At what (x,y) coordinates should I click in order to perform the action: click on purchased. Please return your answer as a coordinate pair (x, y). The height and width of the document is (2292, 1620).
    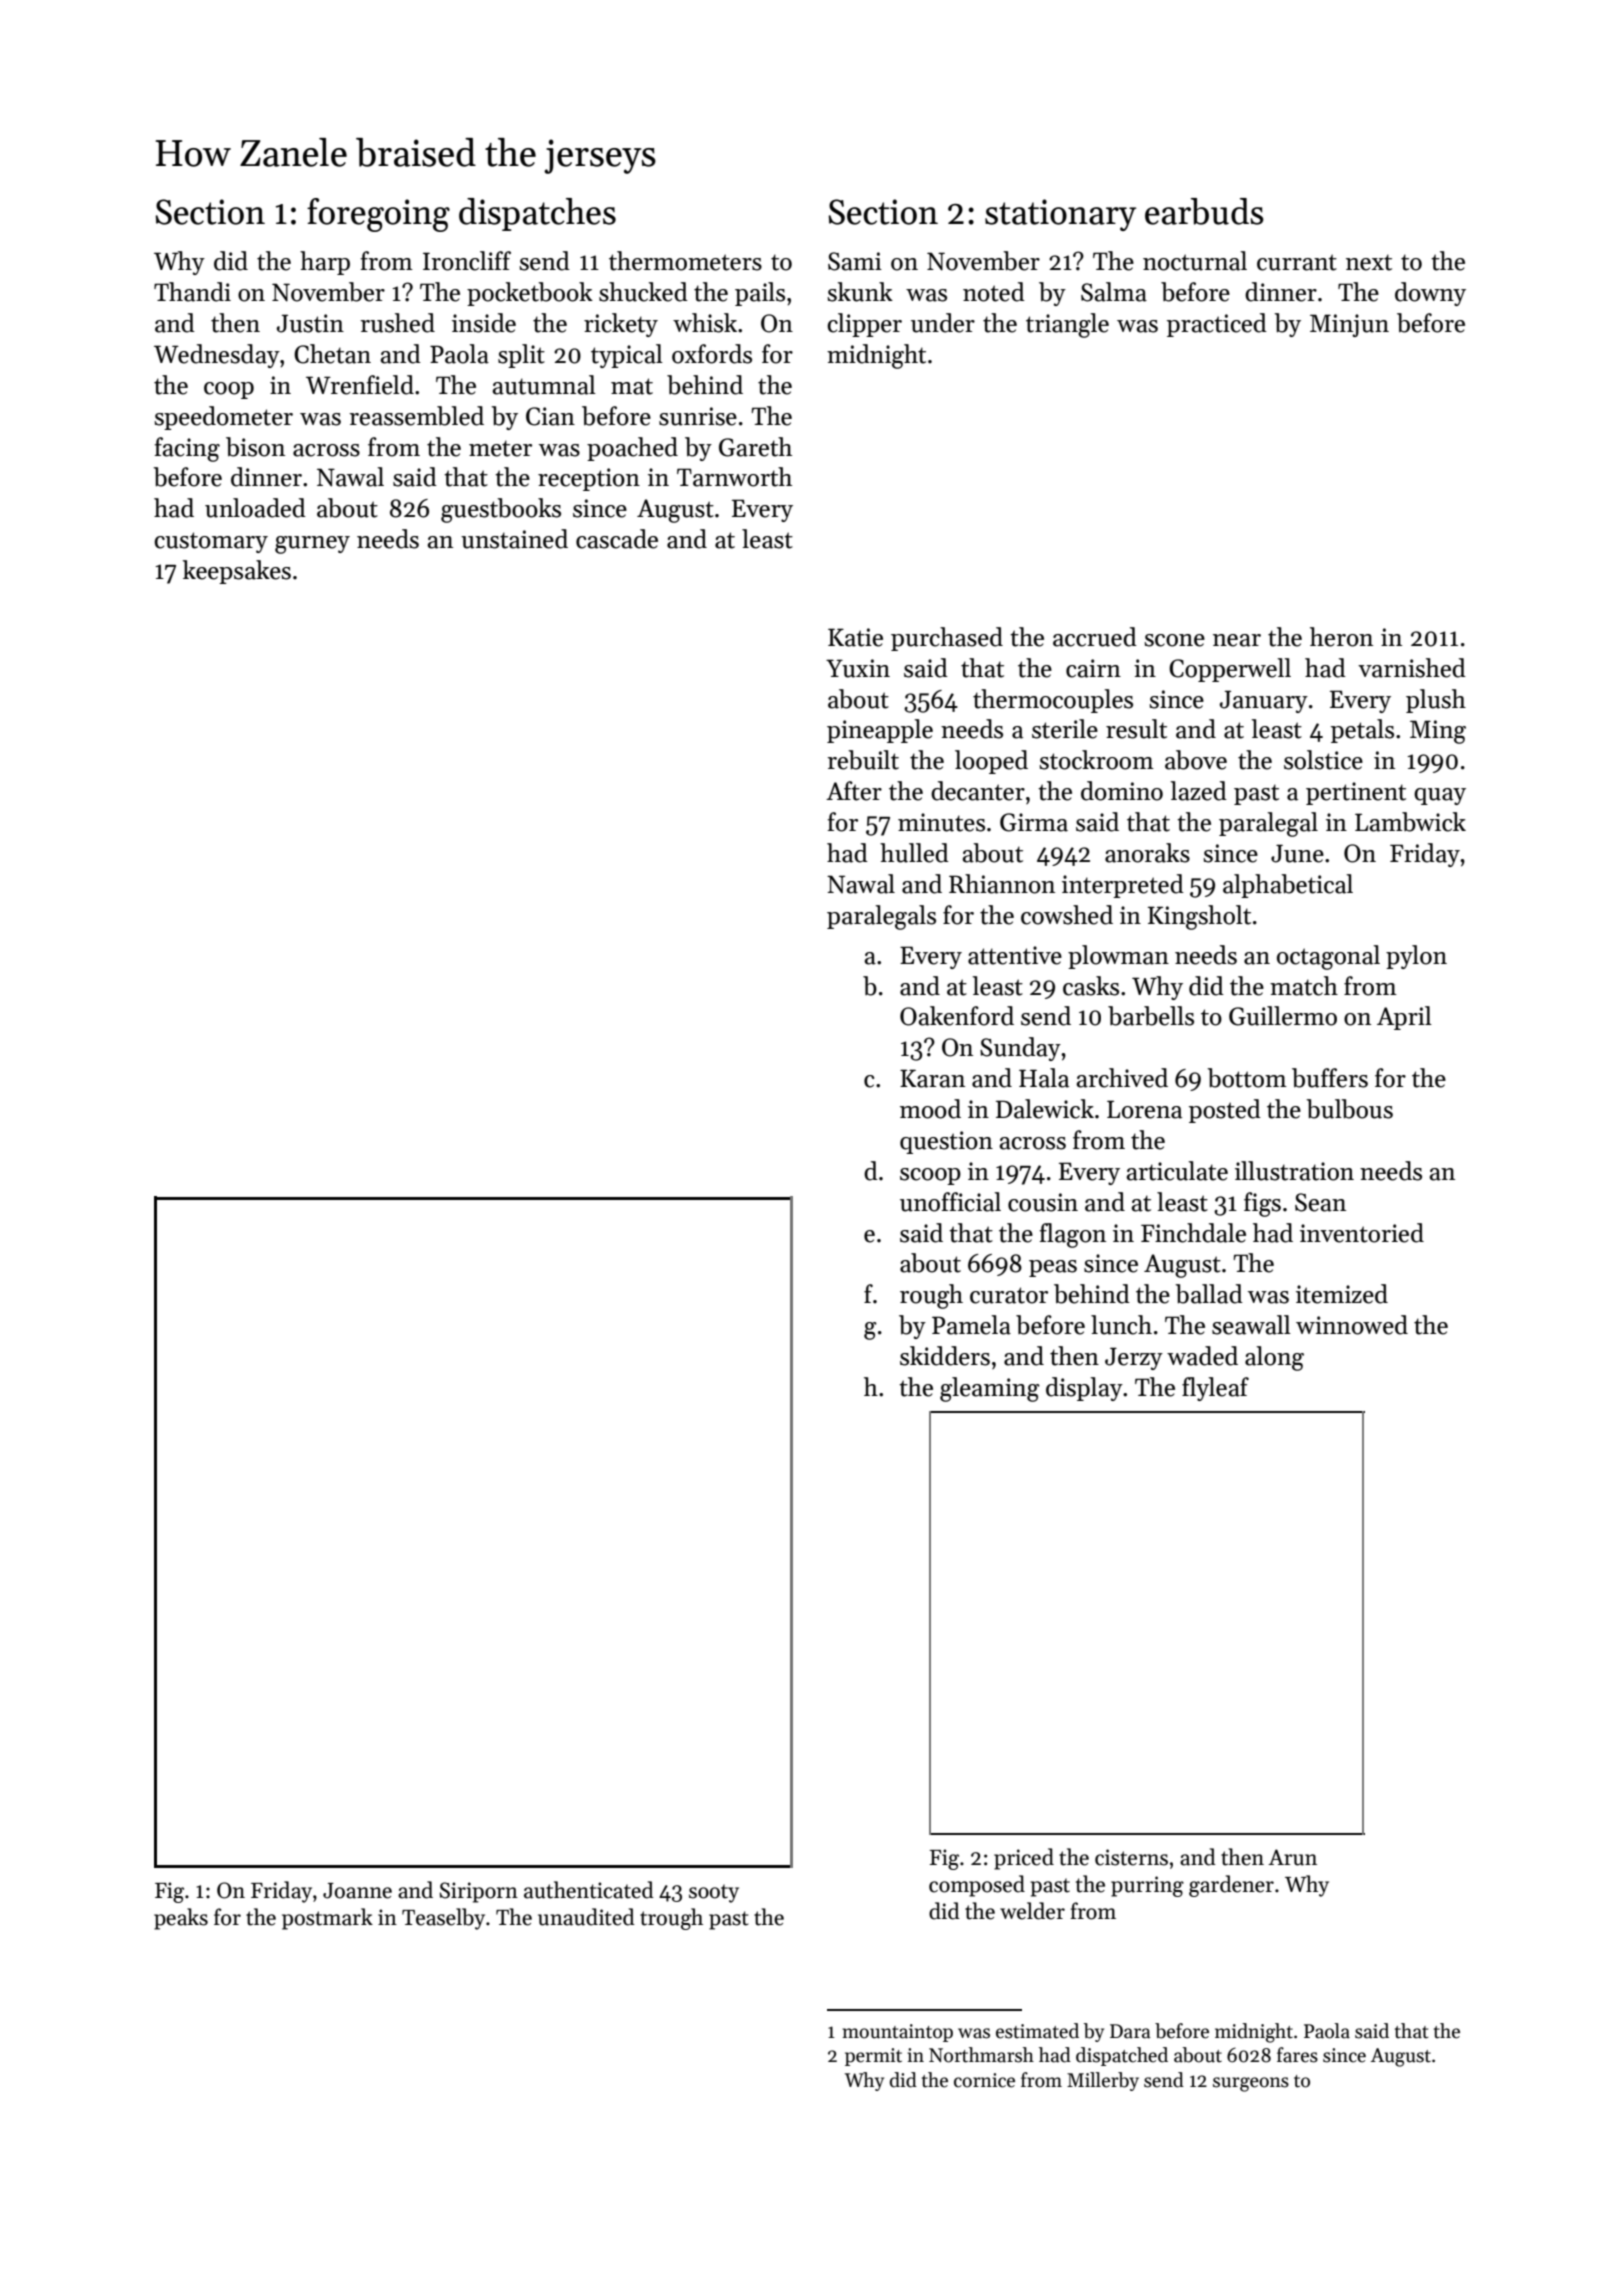
    Looking at the image, I should click on (947, 639).
